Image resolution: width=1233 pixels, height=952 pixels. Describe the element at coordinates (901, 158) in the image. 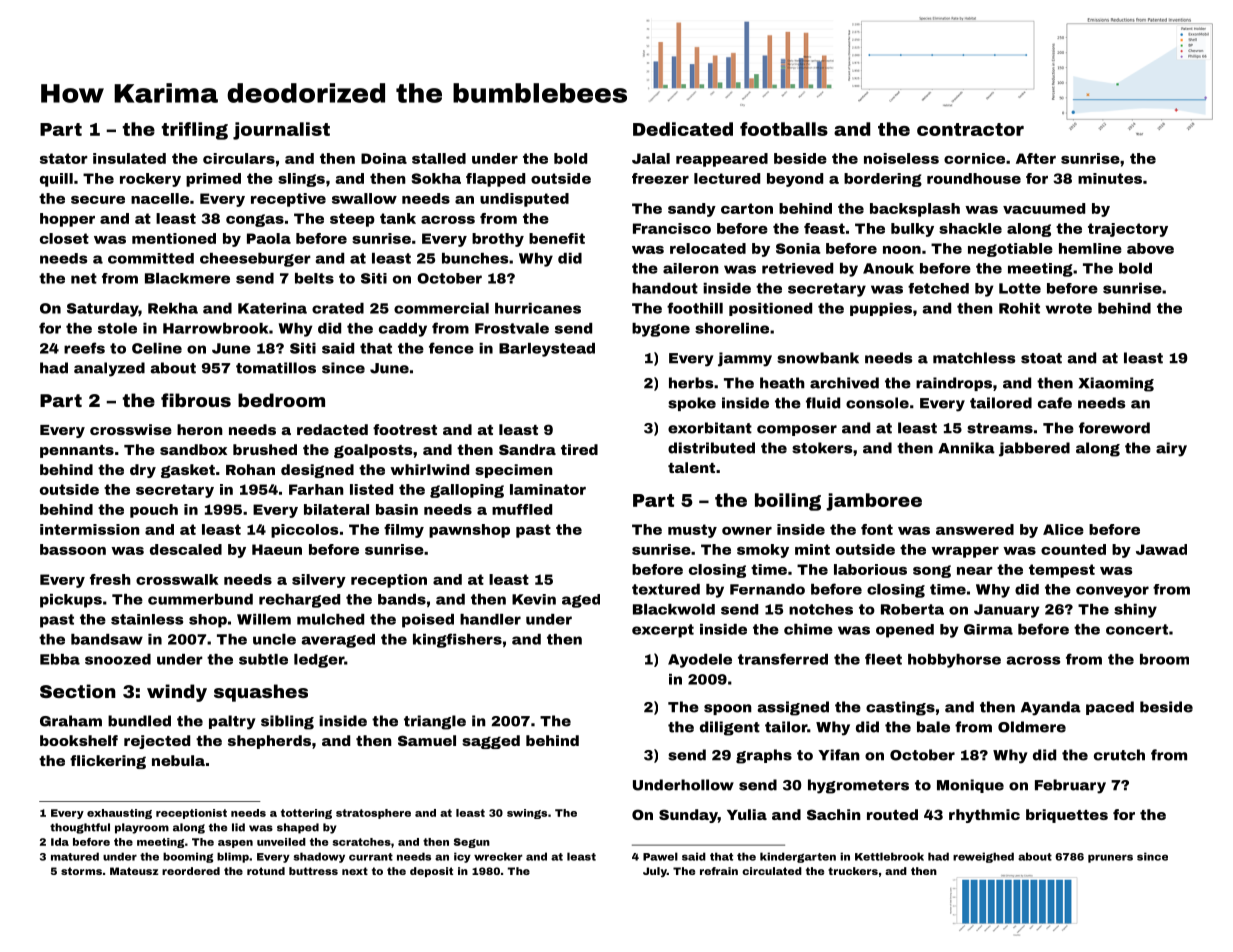

I see `noiseless` at that location.
